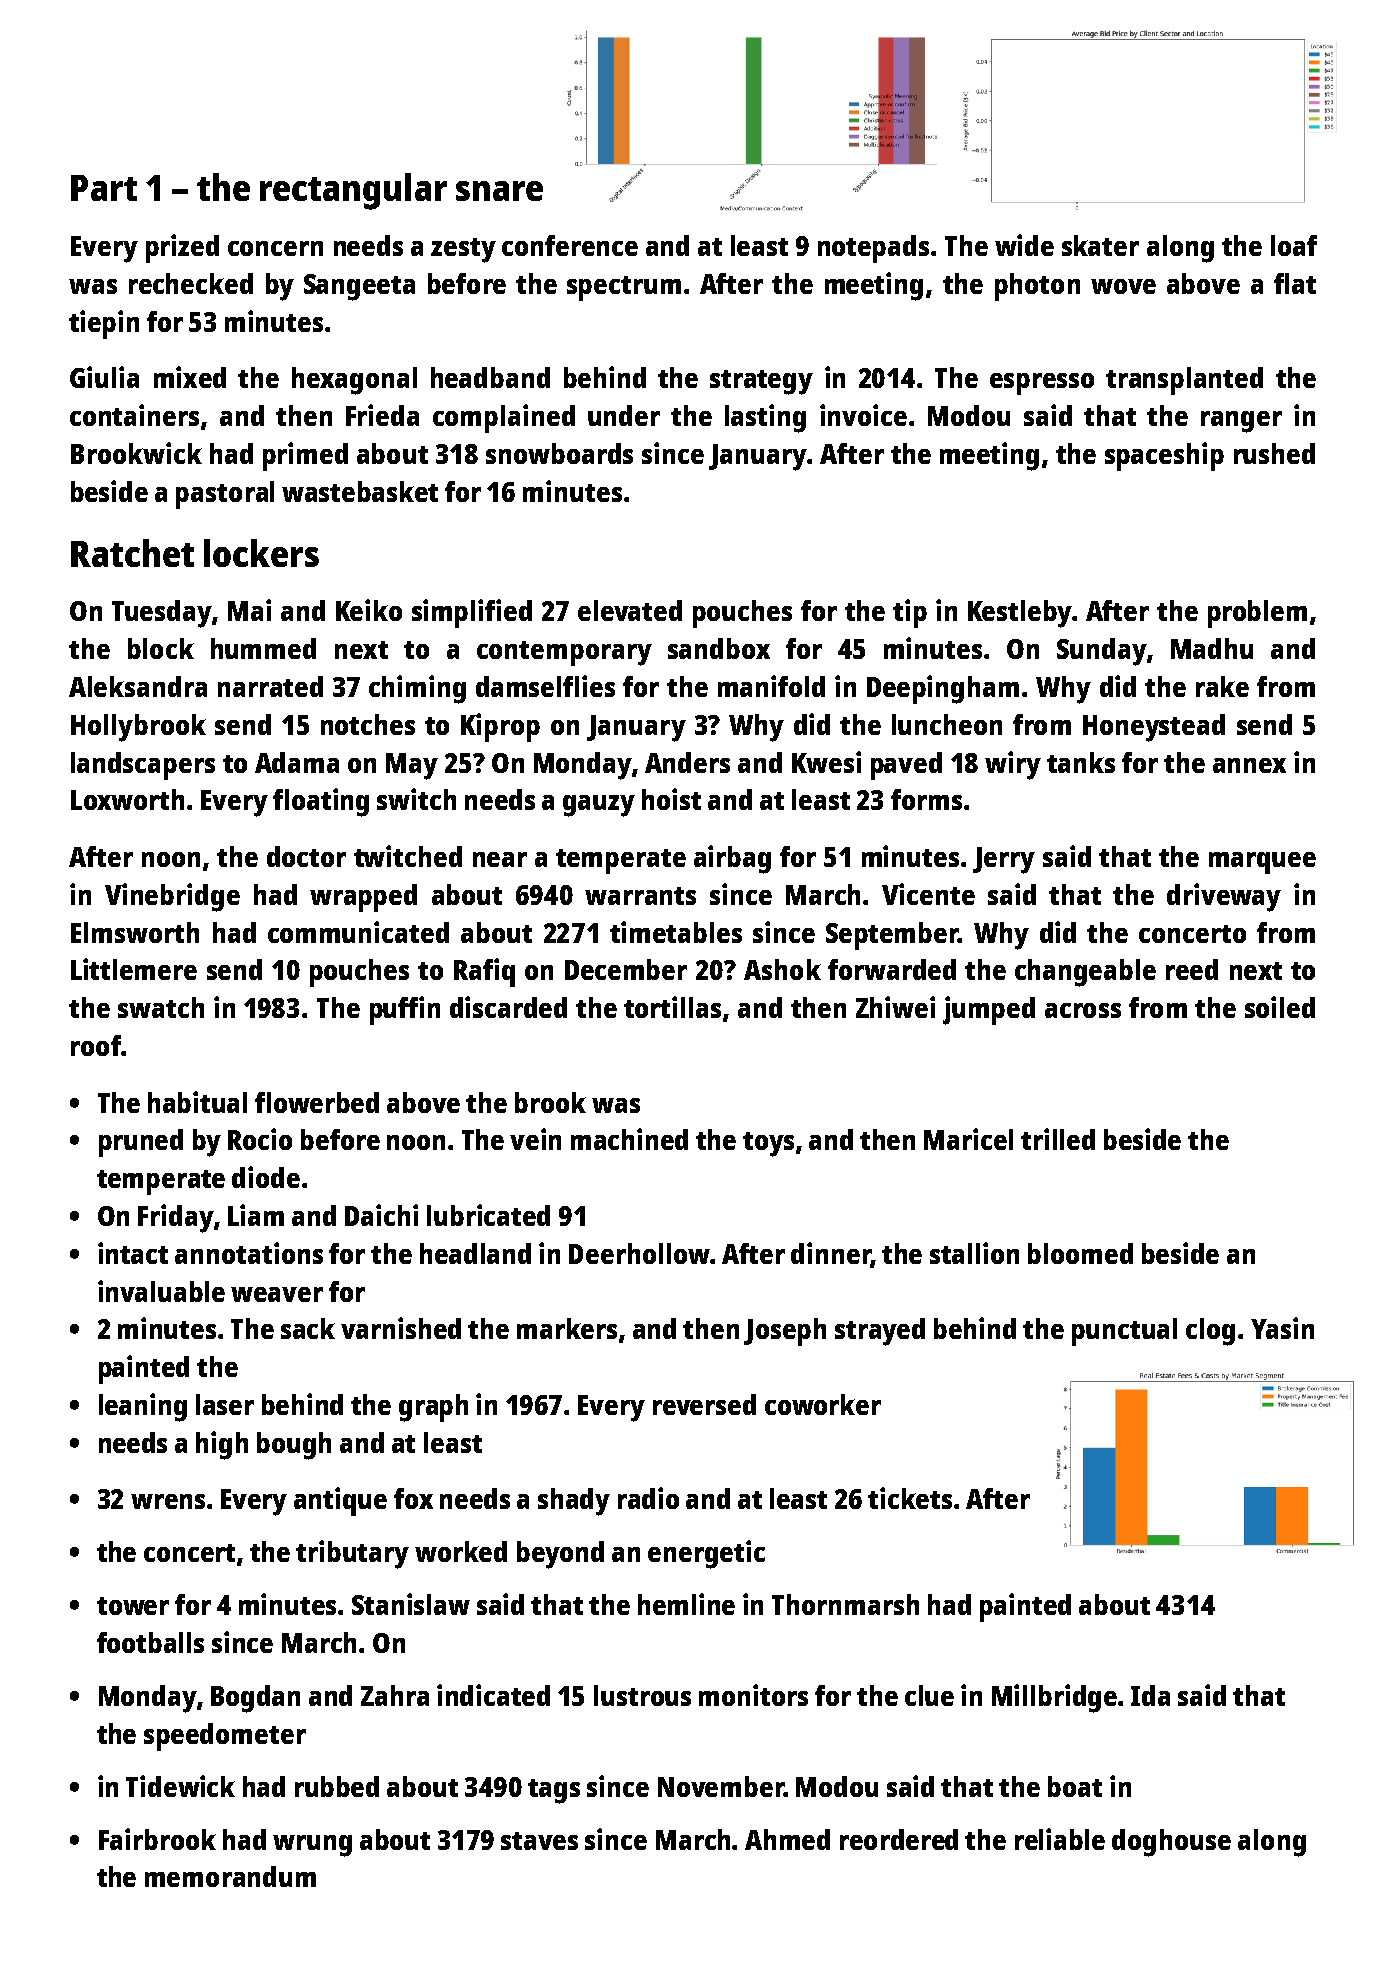  I want to click on manifold, so click(771, 686).
